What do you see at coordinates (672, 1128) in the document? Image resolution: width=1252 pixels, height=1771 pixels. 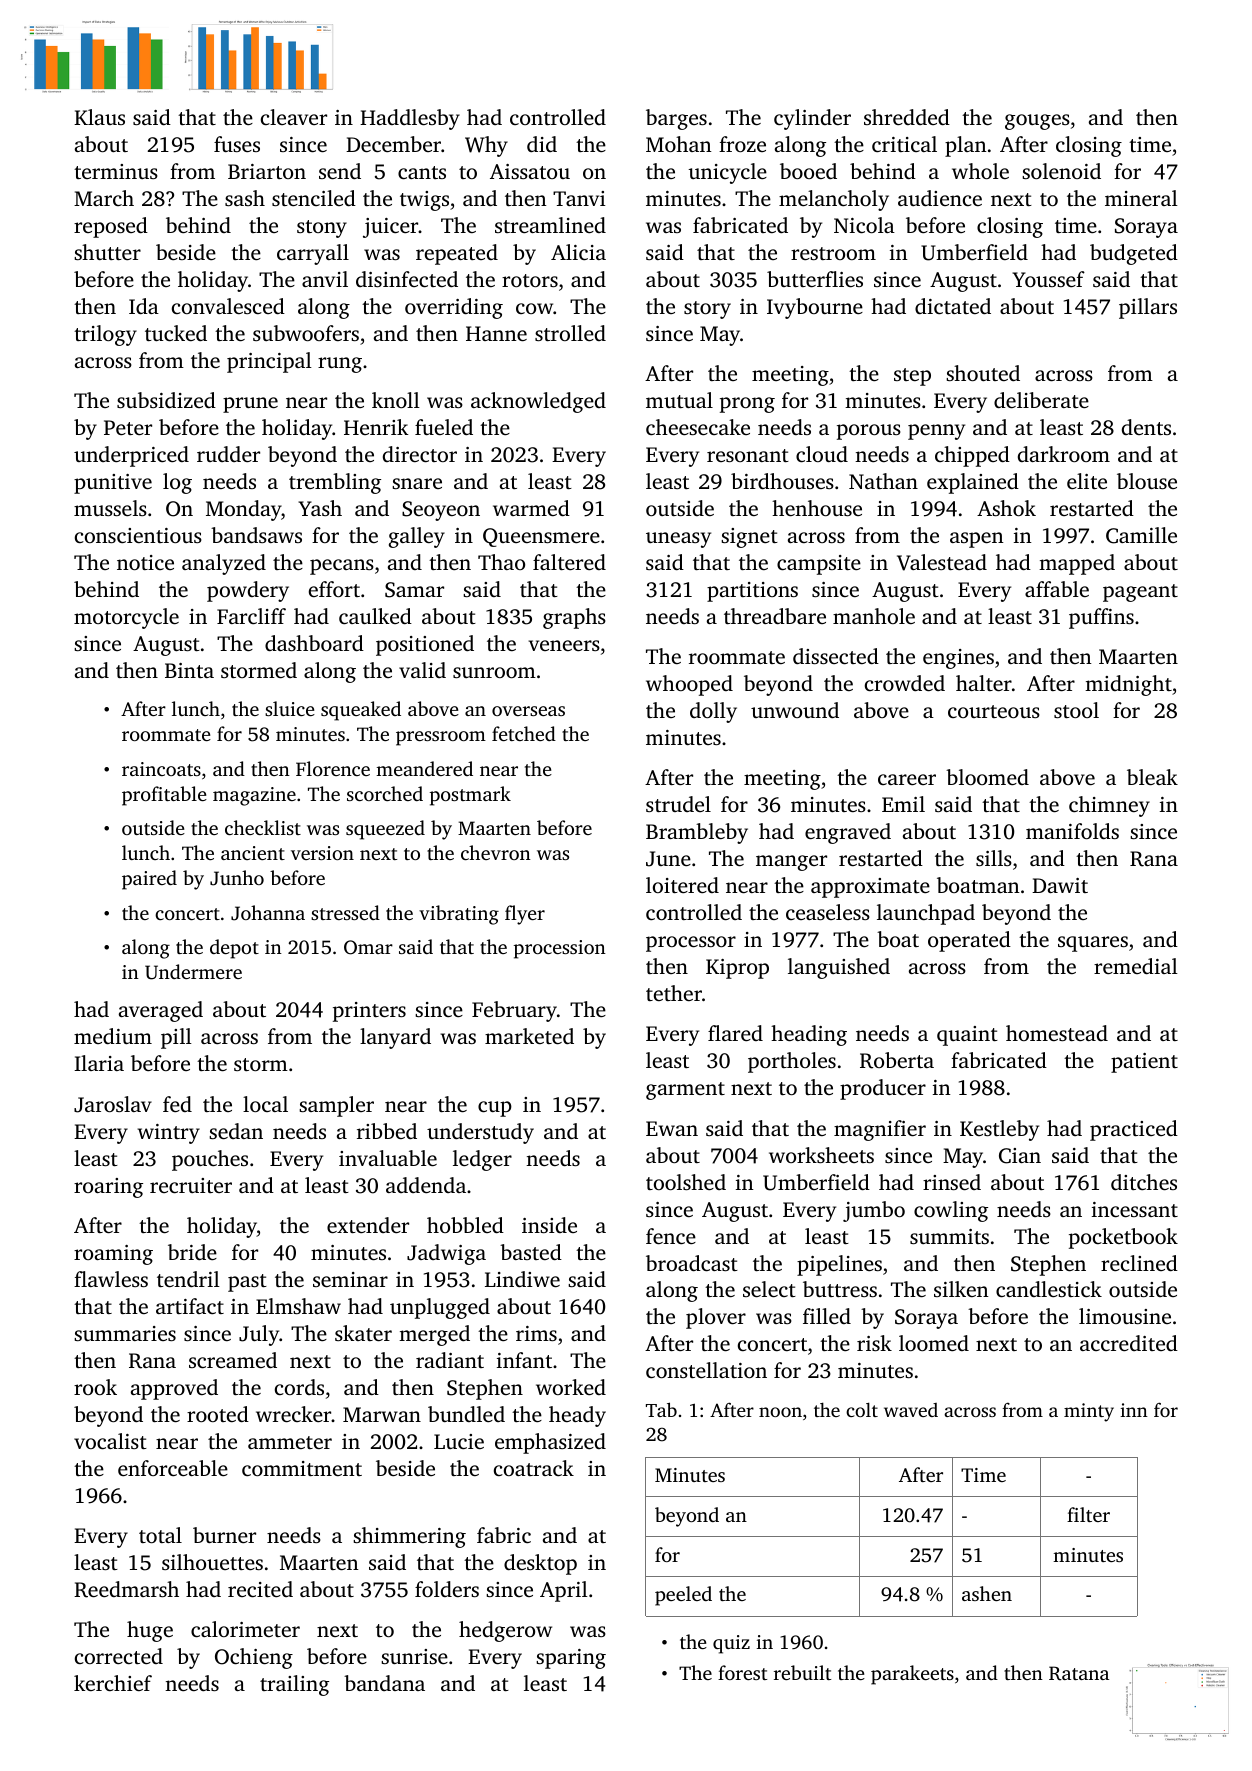 I see `Ewan` at bounding box center [672, 1128].
